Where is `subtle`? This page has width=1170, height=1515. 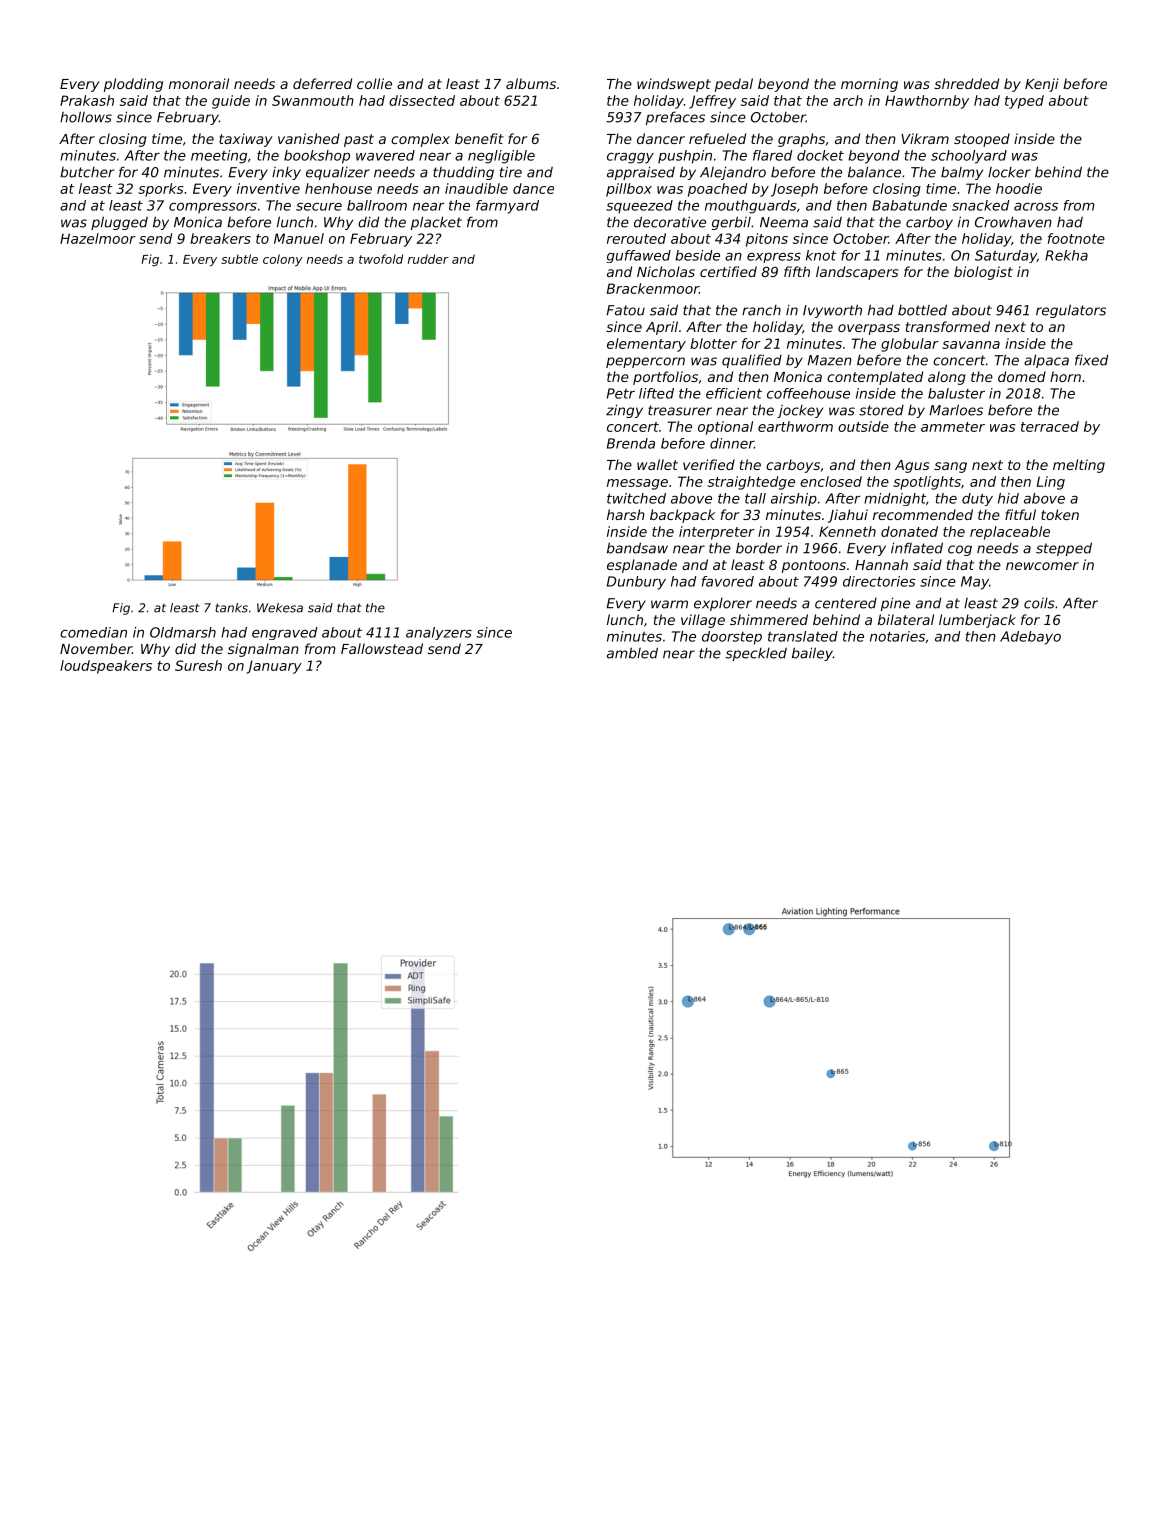 subtle is located at coordinates (239, 259).
